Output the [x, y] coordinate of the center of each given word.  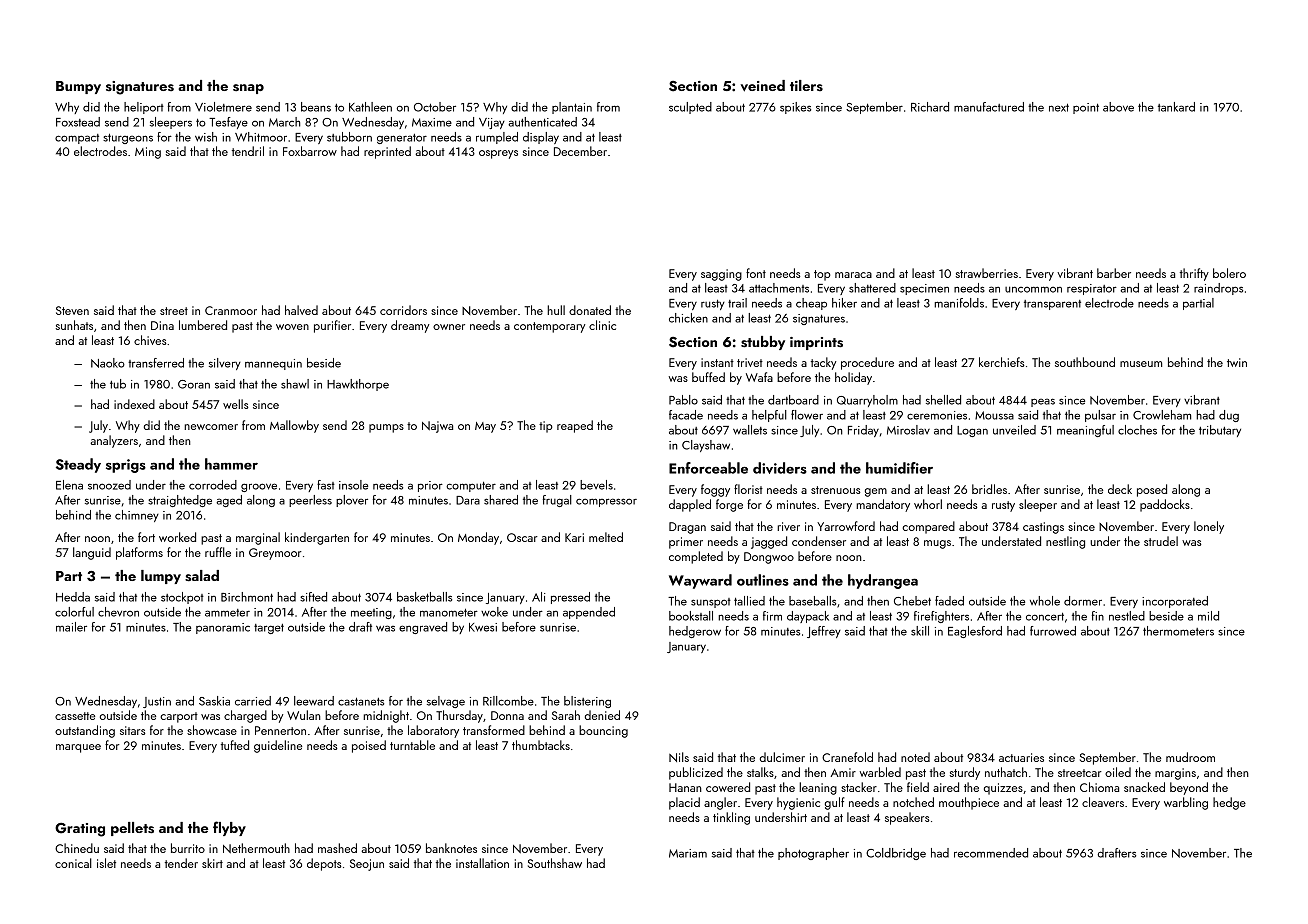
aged [229, 501]
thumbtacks [541, 745]
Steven [72, 310]
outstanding [85, 731]
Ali [538, 597]
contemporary [549, 327]
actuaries [1021, 757]
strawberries [987, 273]
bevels [596, 485]
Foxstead [78, 122]
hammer [231, 464]
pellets [132, 829]
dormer [1083, 601]
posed [1152, 490]
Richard [930, 107]
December [580, 151]
